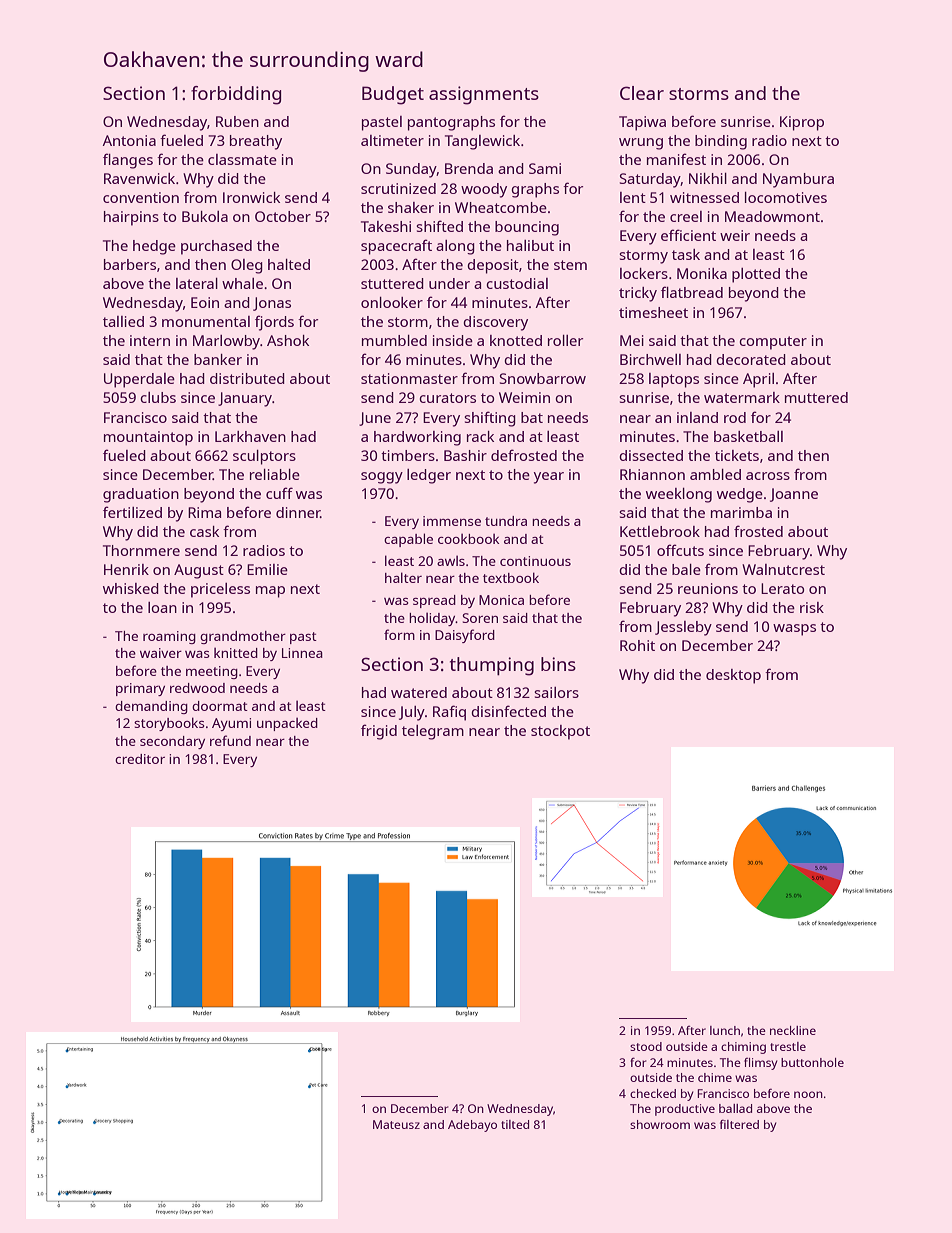  I want to click on telegram, so click(433, 732).
